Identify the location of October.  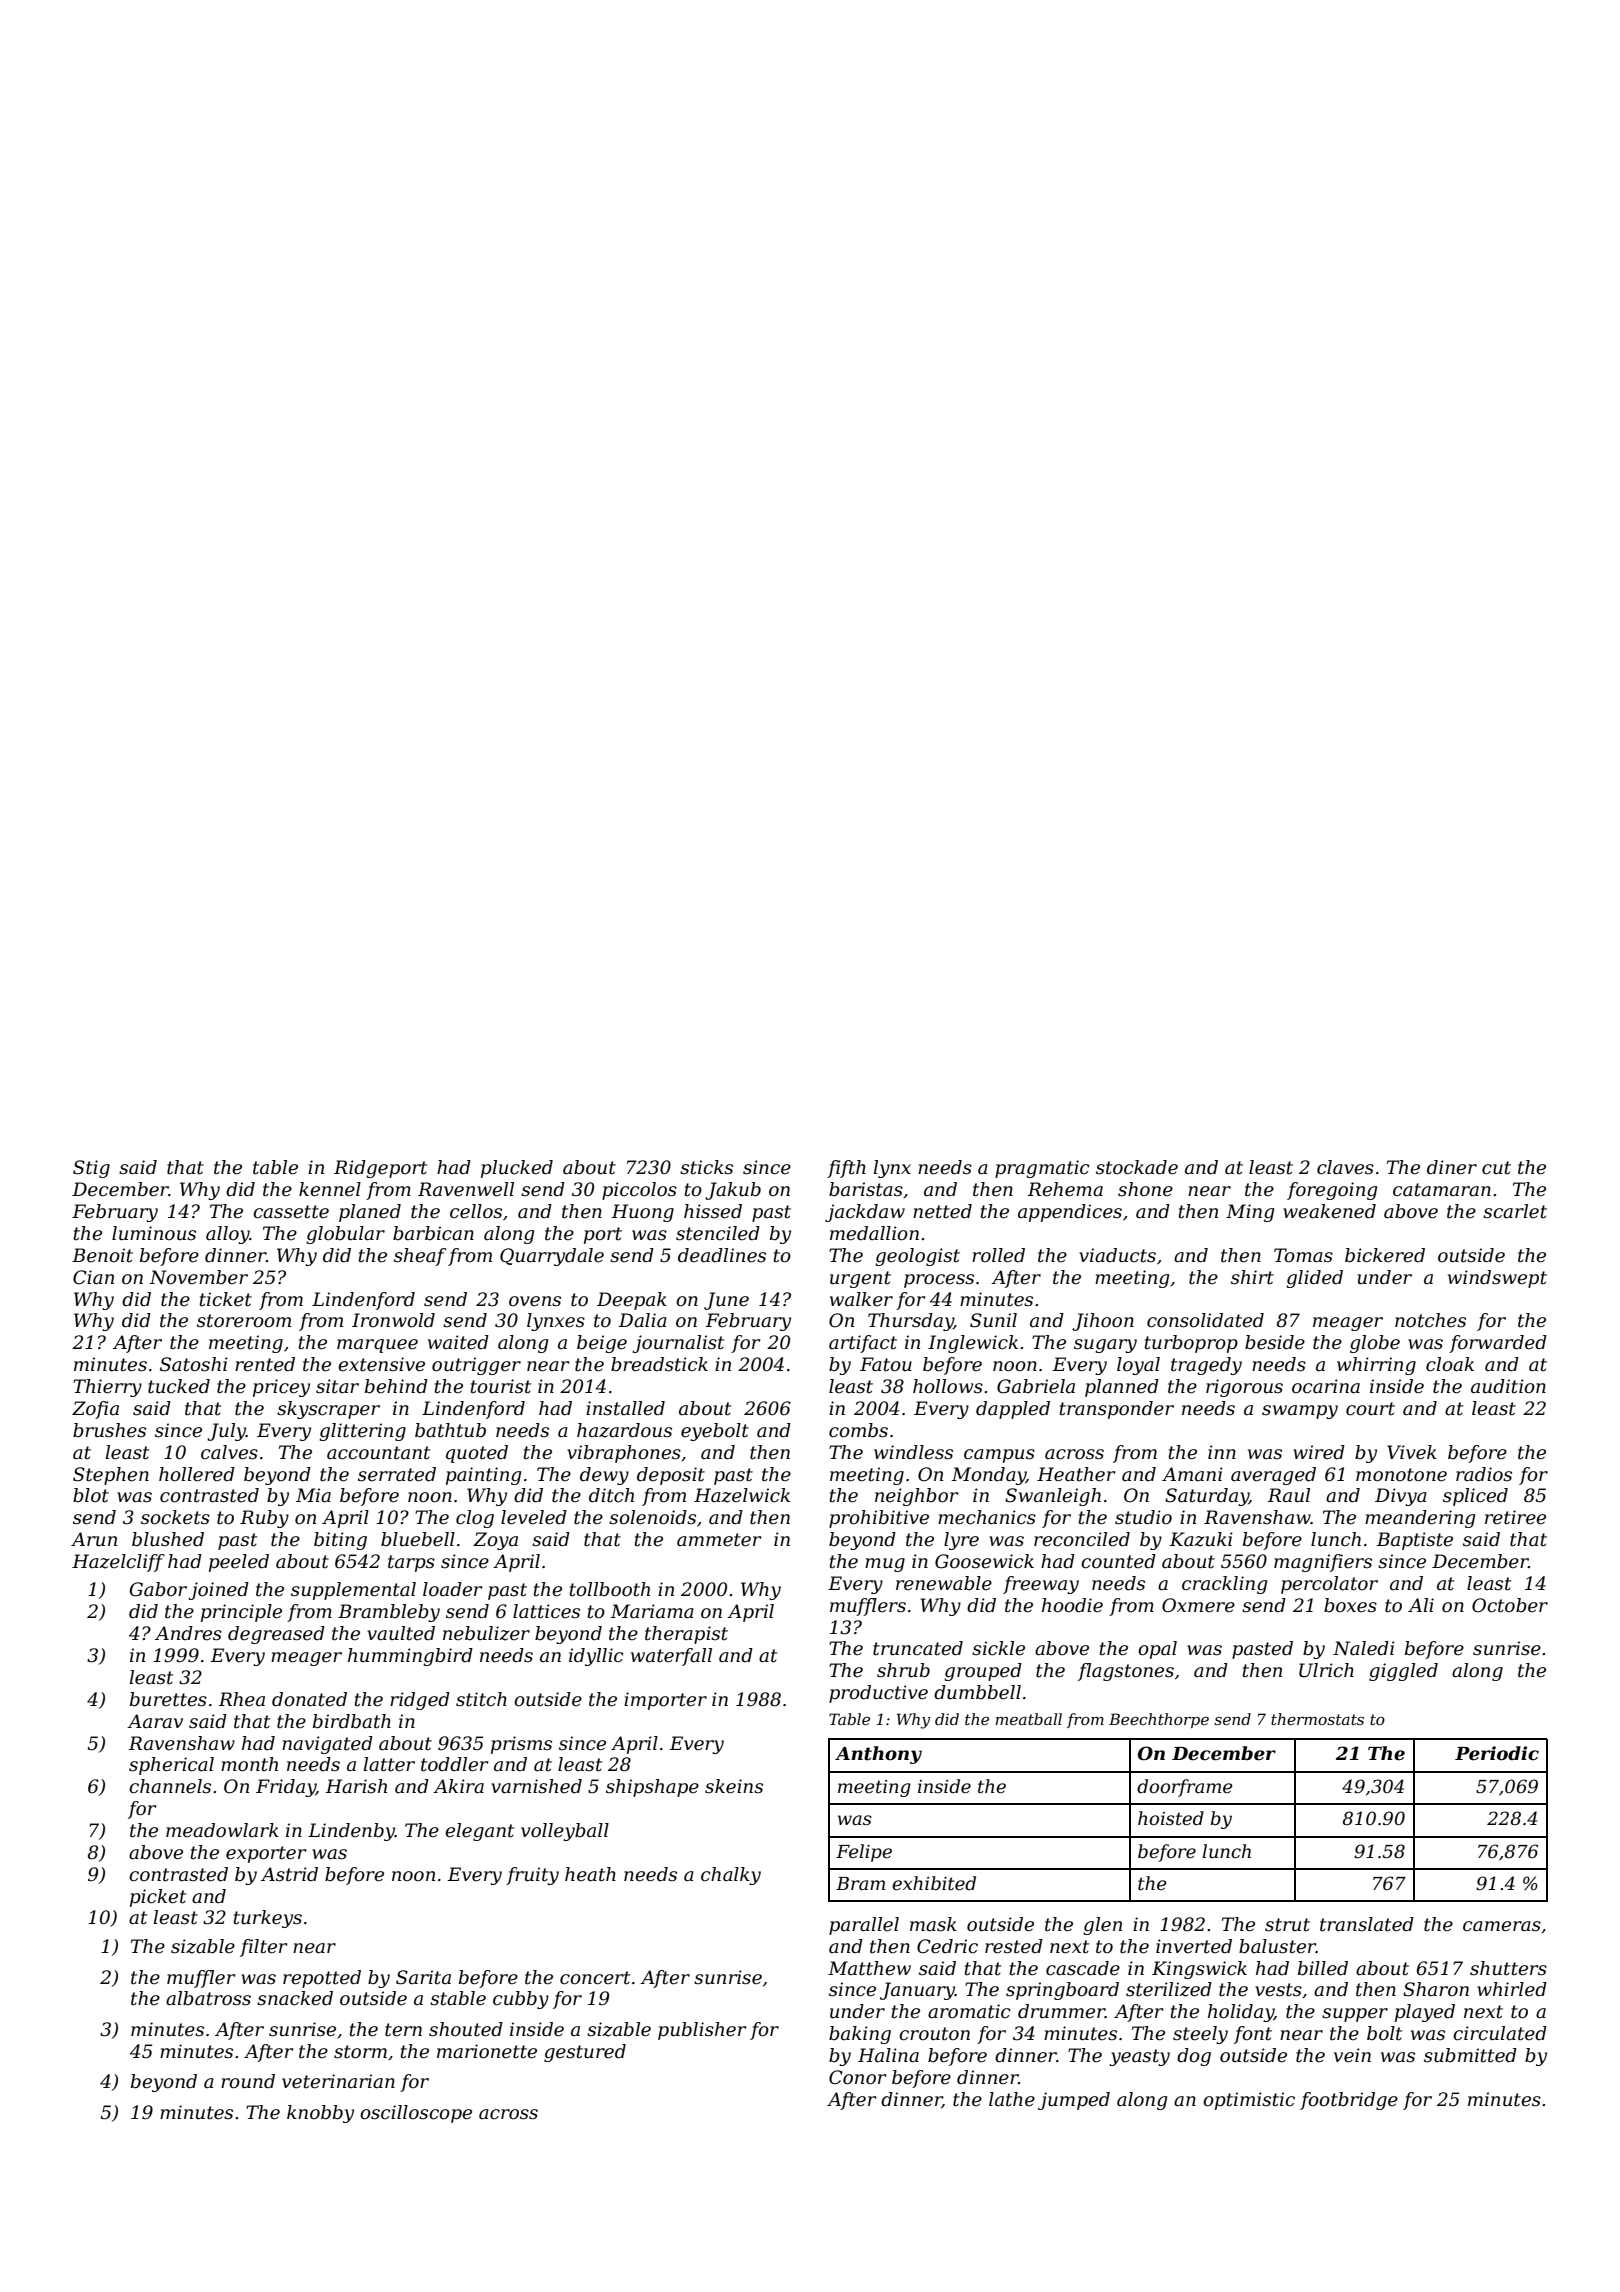
(1510, 1605).
